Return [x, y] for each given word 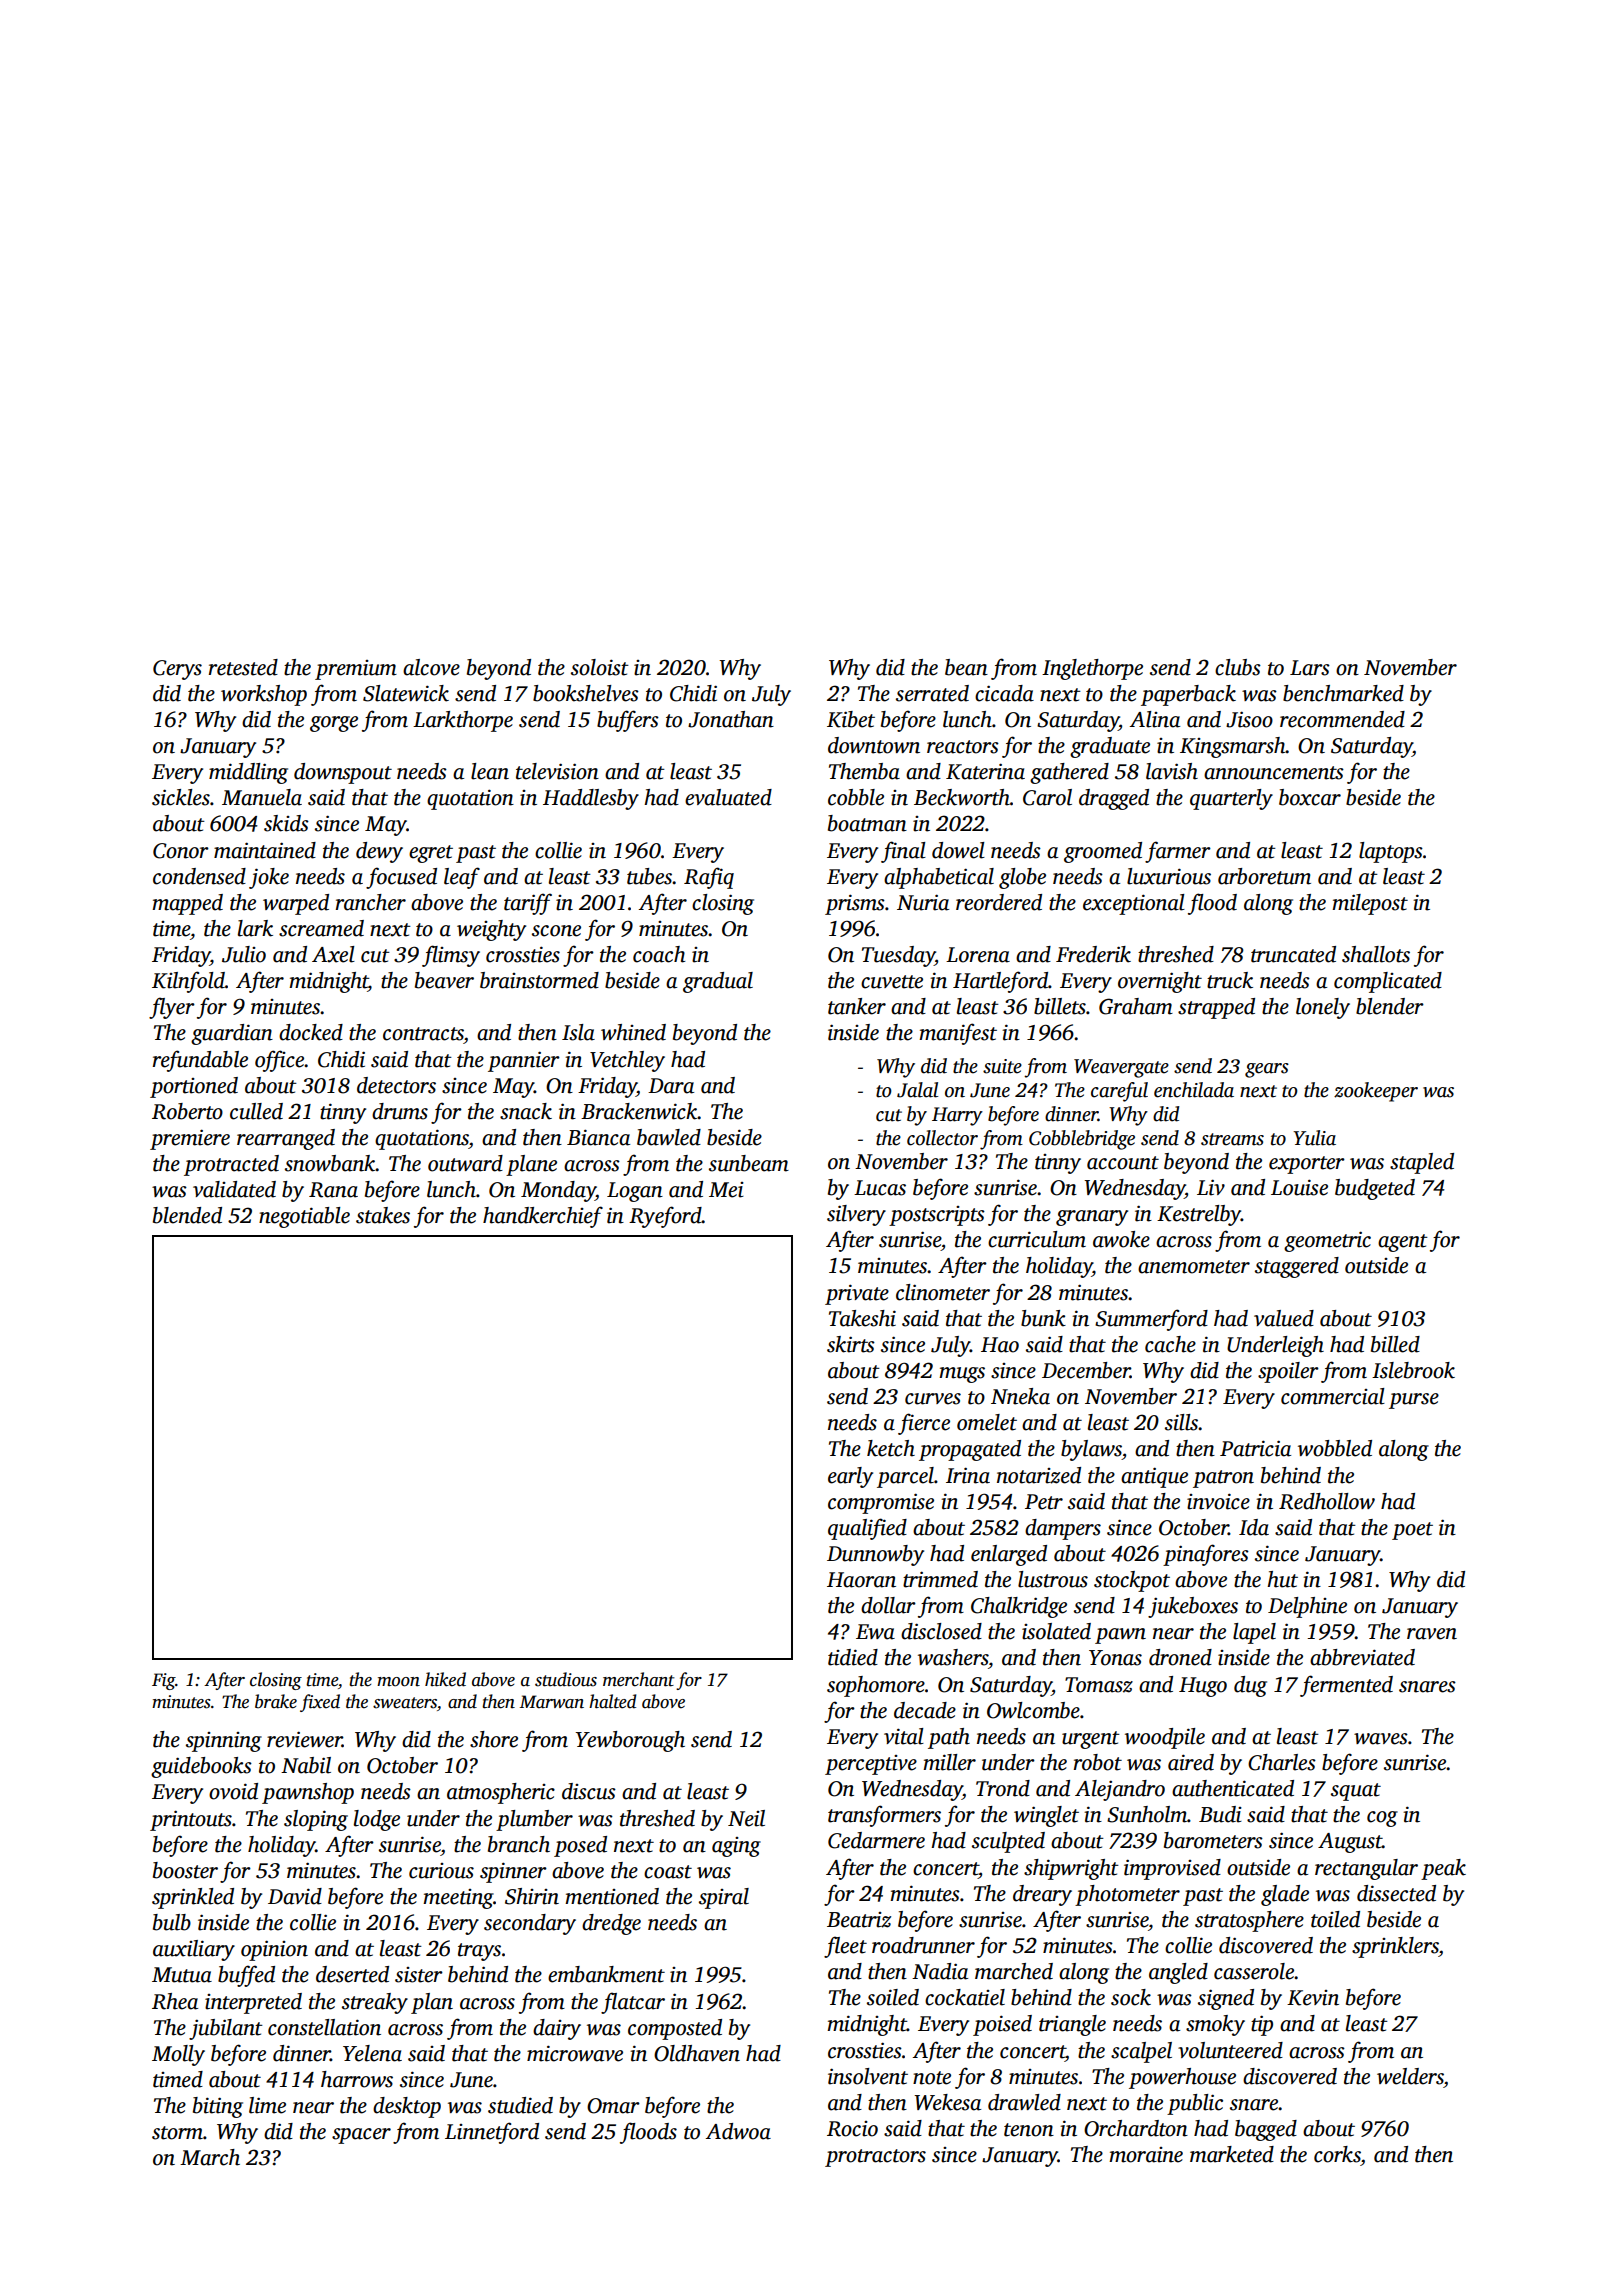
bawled [669, 1137]
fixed [320, 1703]
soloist [600, 667]
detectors [396, 1085]
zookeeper [1376, 1092]
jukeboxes [1193, 1607]
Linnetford [492, 2133]
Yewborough [630, 1741]
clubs [1238, 667]
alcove [431, 667]
